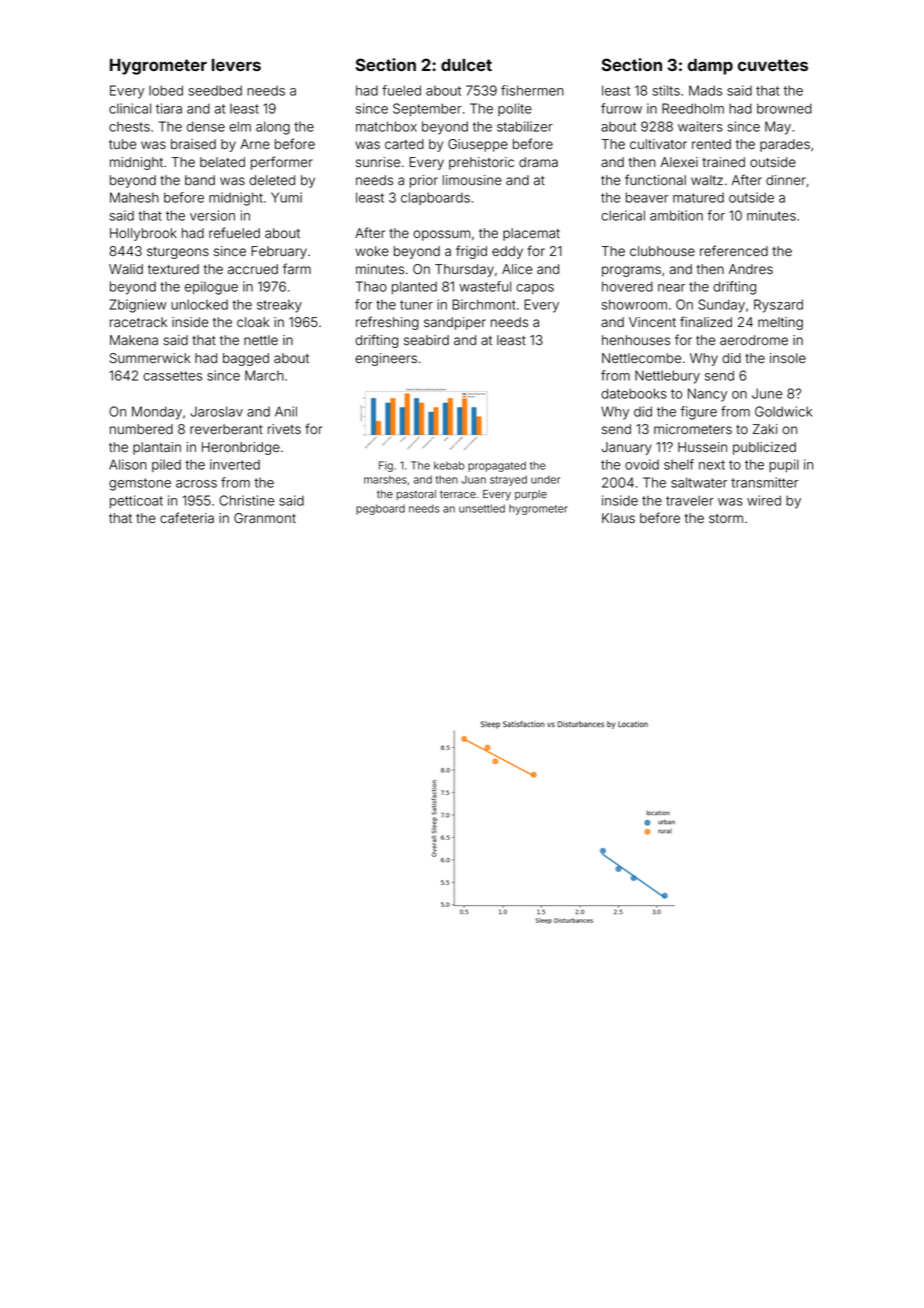  Describe the element at coordinates (773, 65) in the screenshot. I see `cuvettes` at that location.
